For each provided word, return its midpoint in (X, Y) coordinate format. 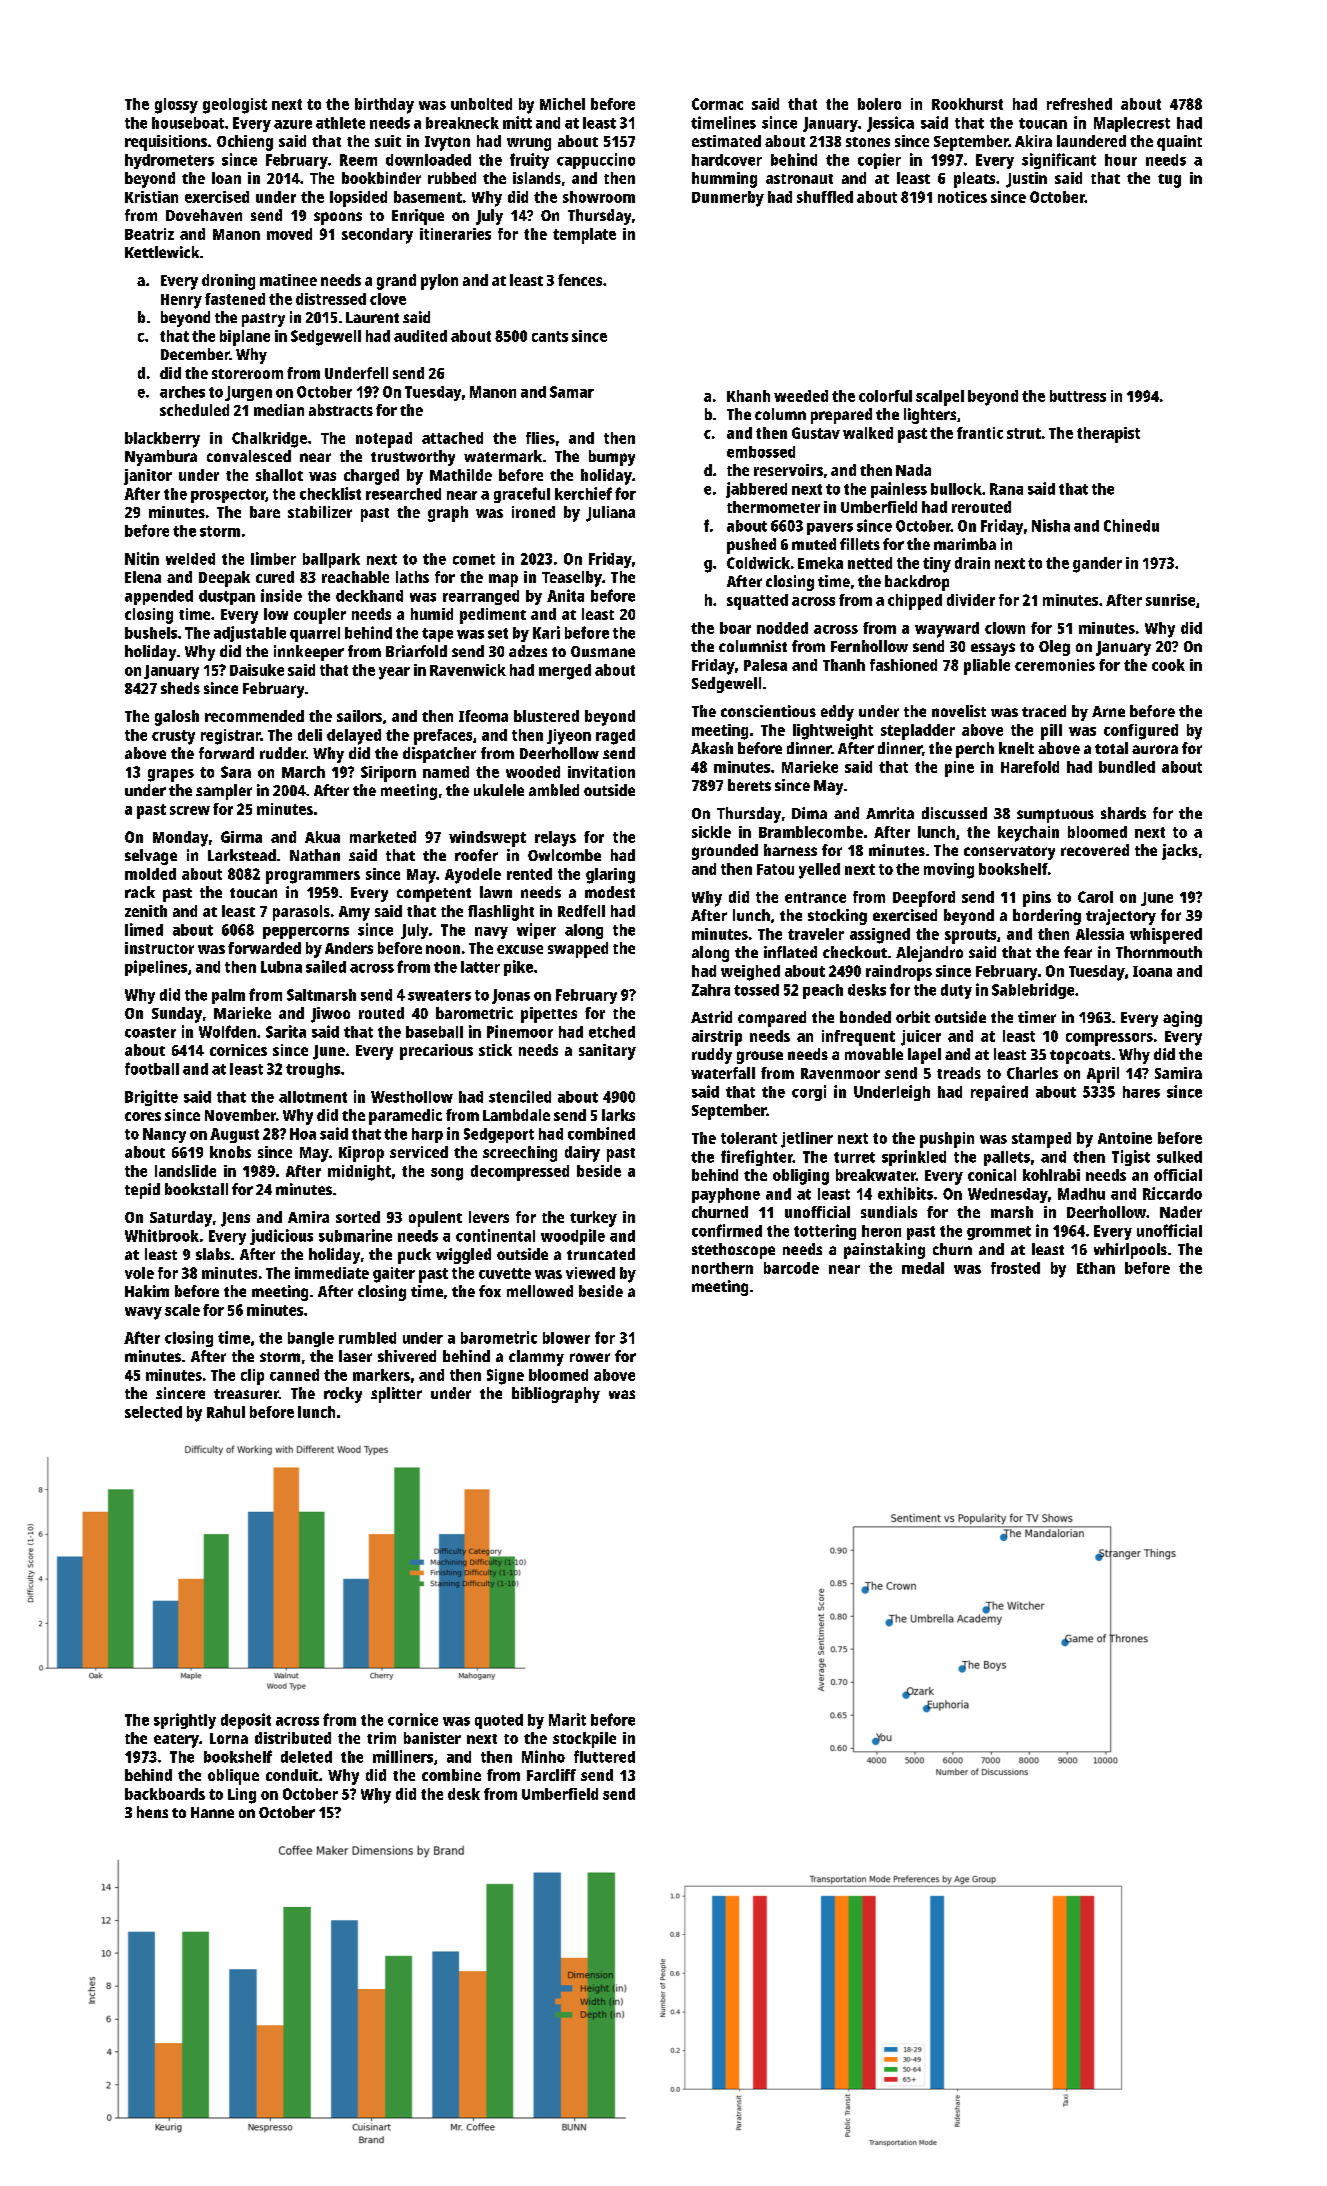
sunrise (1170, 600)
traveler (816, 934)
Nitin (142, 558)
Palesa (765, 665)
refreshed (1079, 104)
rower (590, 1357)
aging (1182, 1019)
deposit (246, 1721)
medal (923, 1268)
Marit (567, 1719)
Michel (562, 104)
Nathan (315, 855)
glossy (176, 106)
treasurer (246, 1394)
